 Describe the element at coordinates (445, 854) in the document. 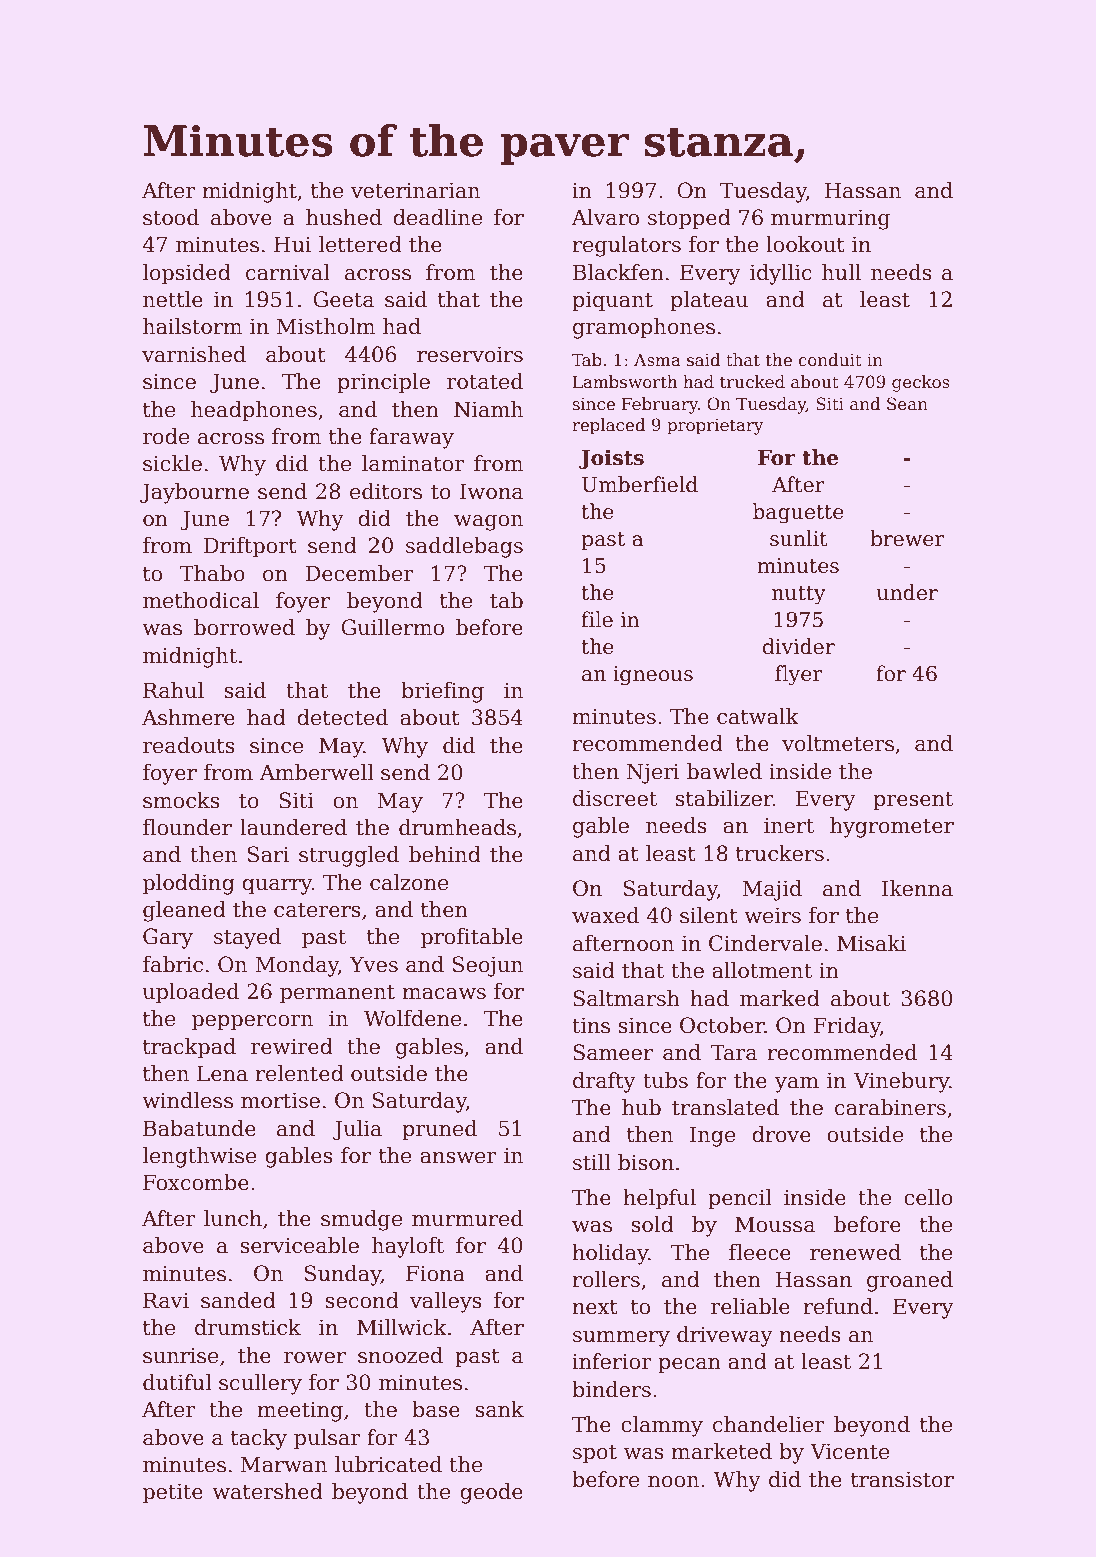

I see `behind` at that location.
